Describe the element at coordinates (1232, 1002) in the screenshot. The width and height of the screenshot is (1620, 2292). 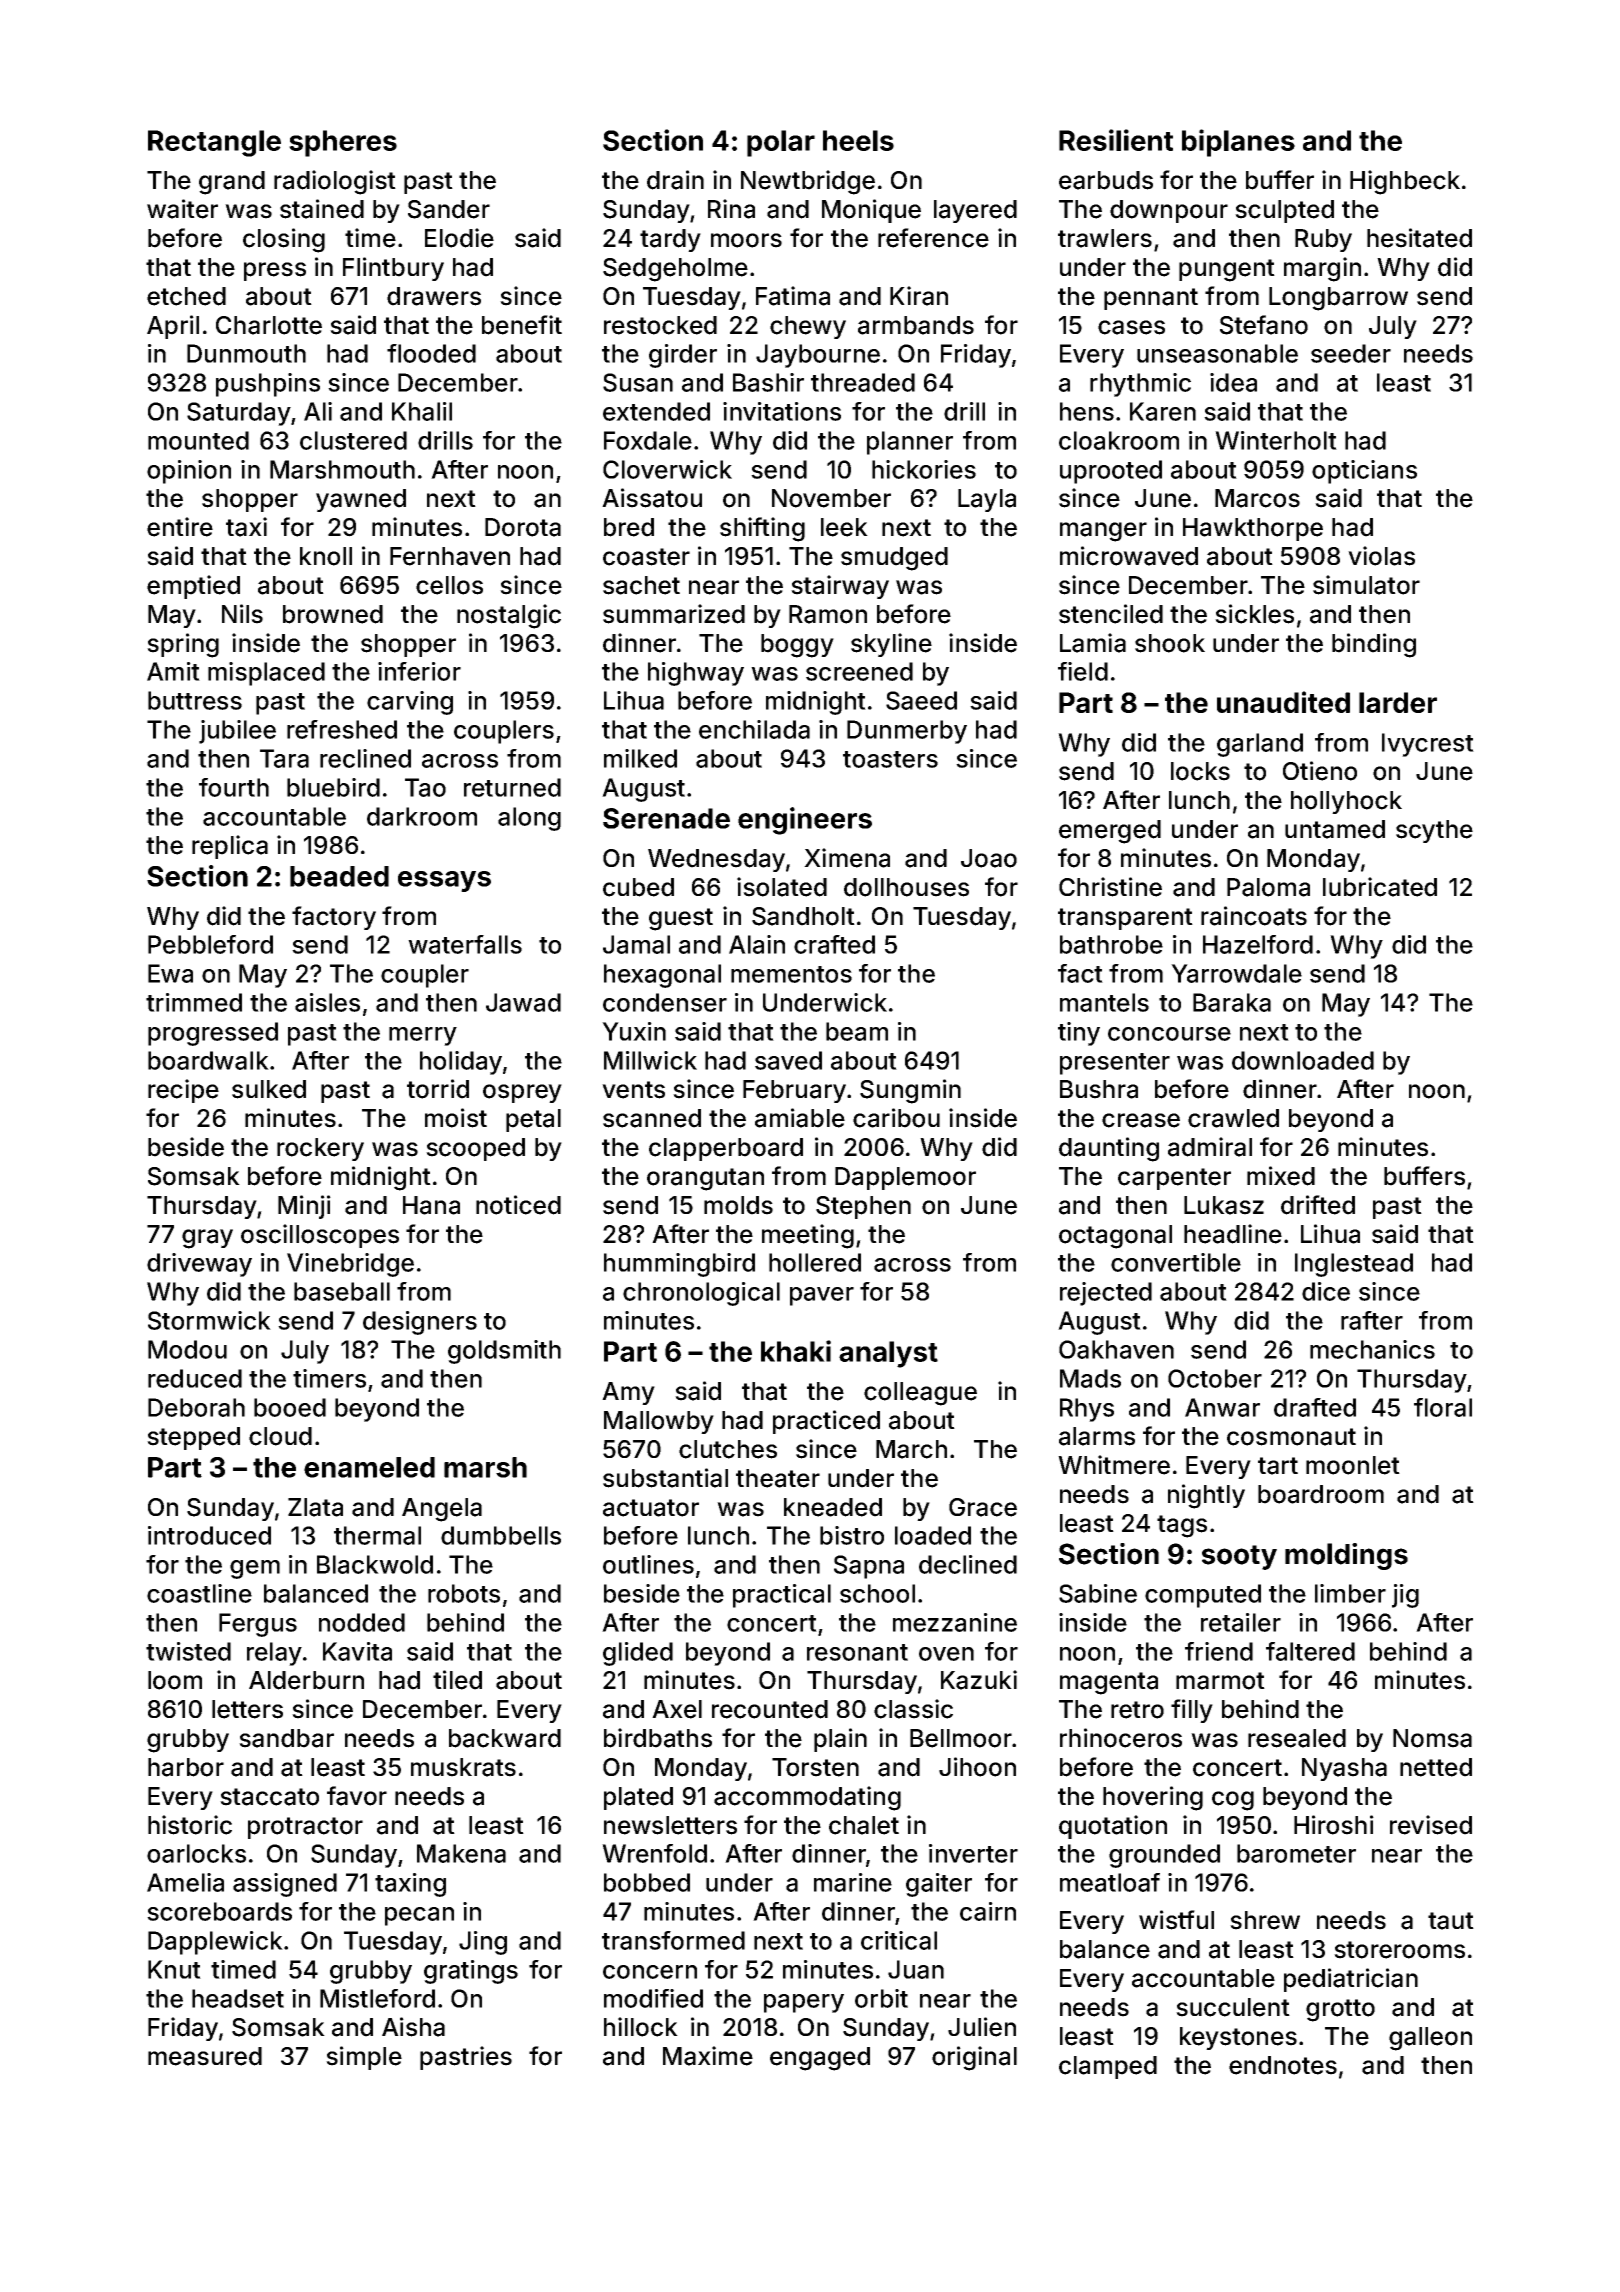
I see `Baraka` at that location.
